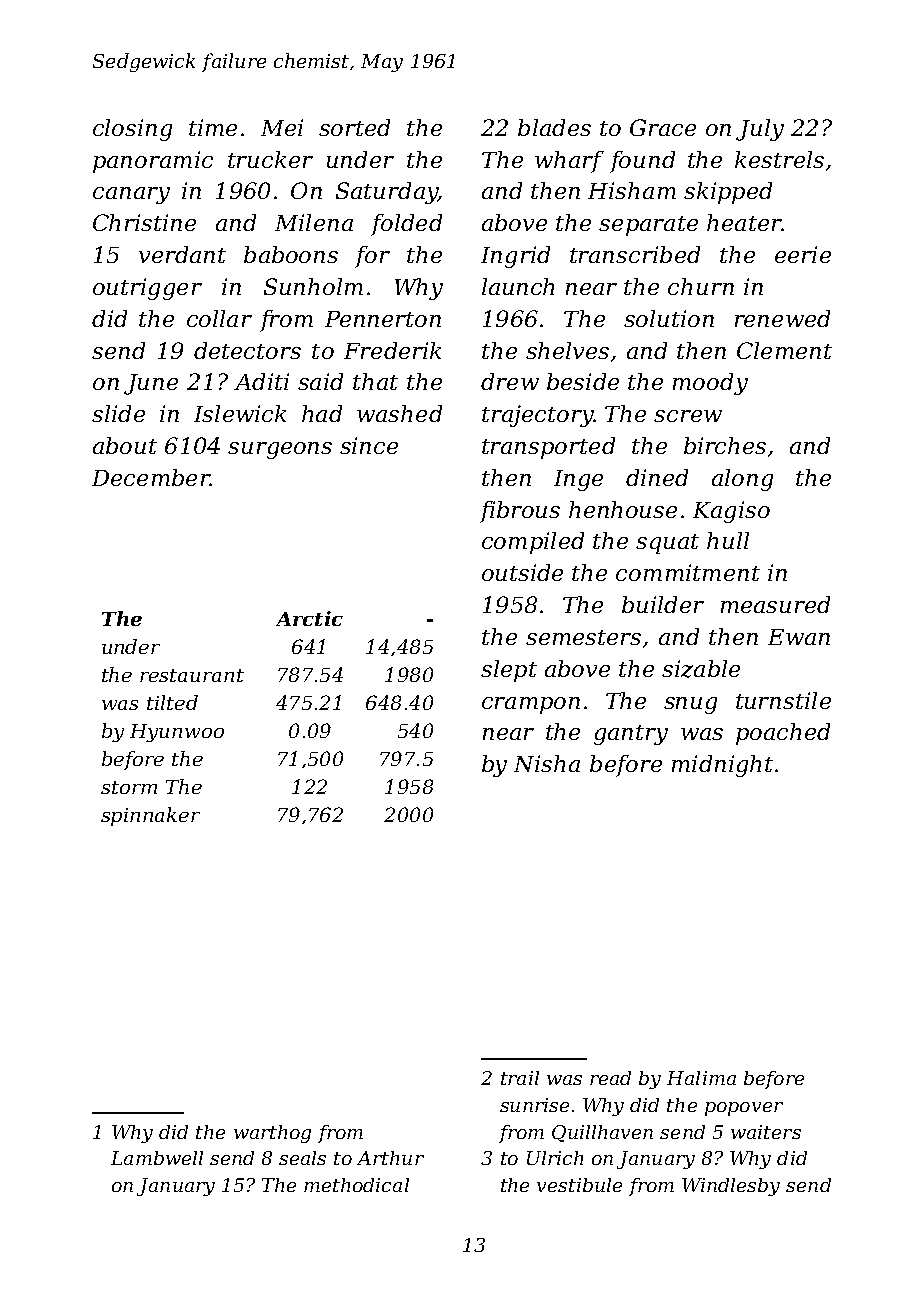 The width and height of the document is (924, 1311). What do you see at coordinates (722, 766) in the document?
I see `midnight` at bounding box center [722, 766].
